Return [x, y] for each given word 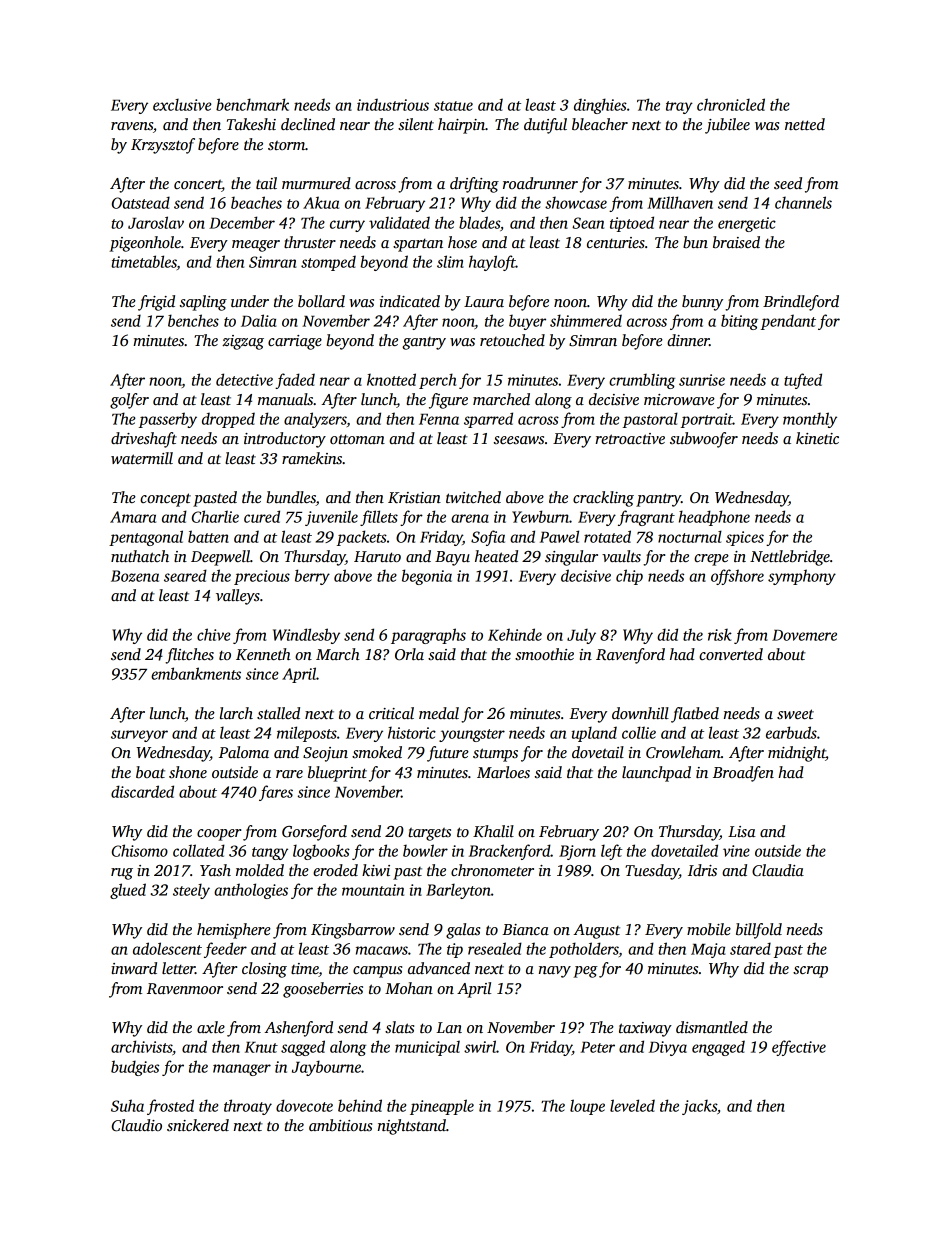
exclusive [182, 104]
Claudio [137, 1125]
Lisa [742, 831]
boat [150, 772]
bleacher [600, 124]
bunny [702, 303]
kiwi [376, 870]
